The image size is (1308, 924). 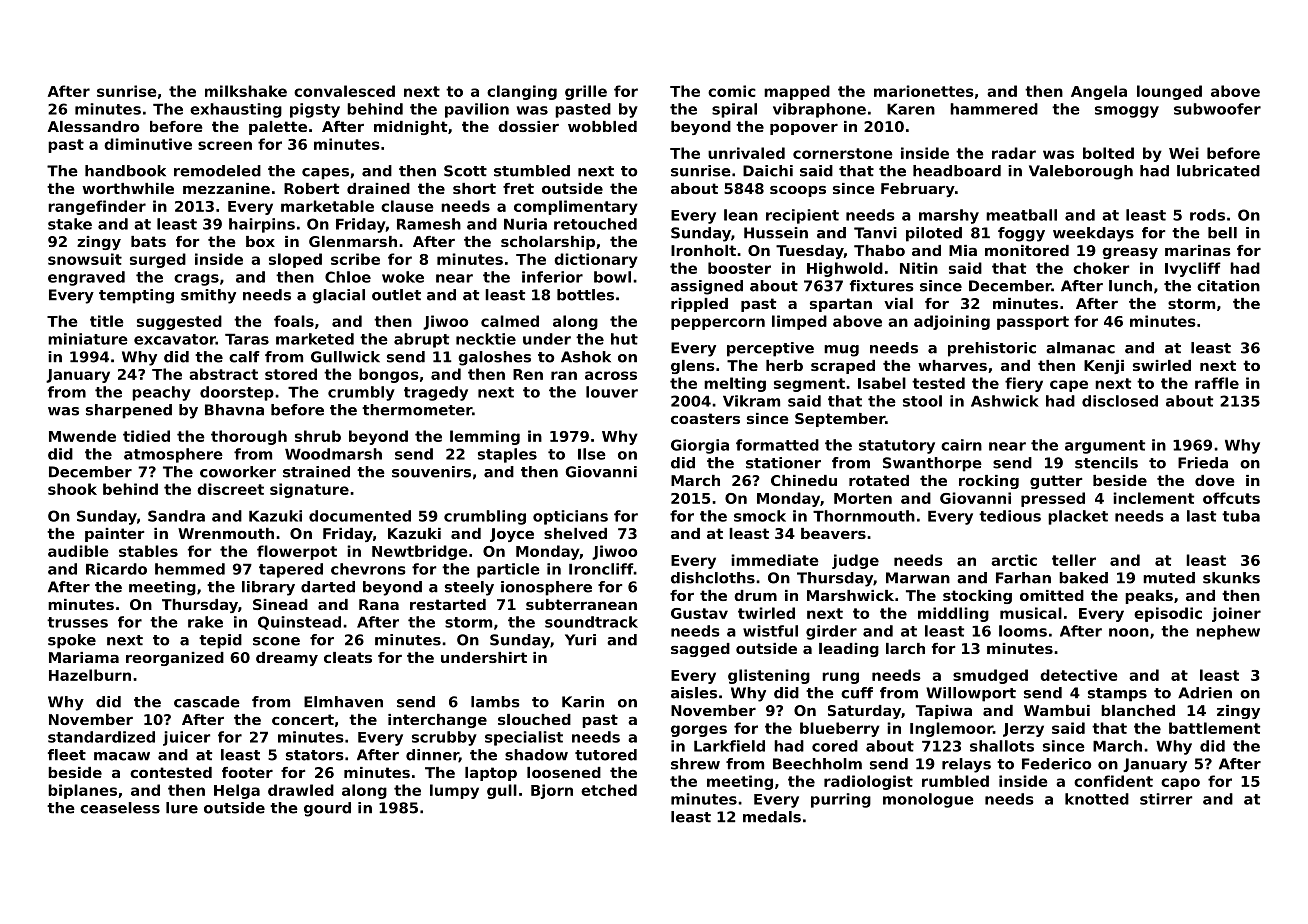 What do you see at coordinates (957, 171) in the document?
I see `headboard` at bounding box center [957, 171].
